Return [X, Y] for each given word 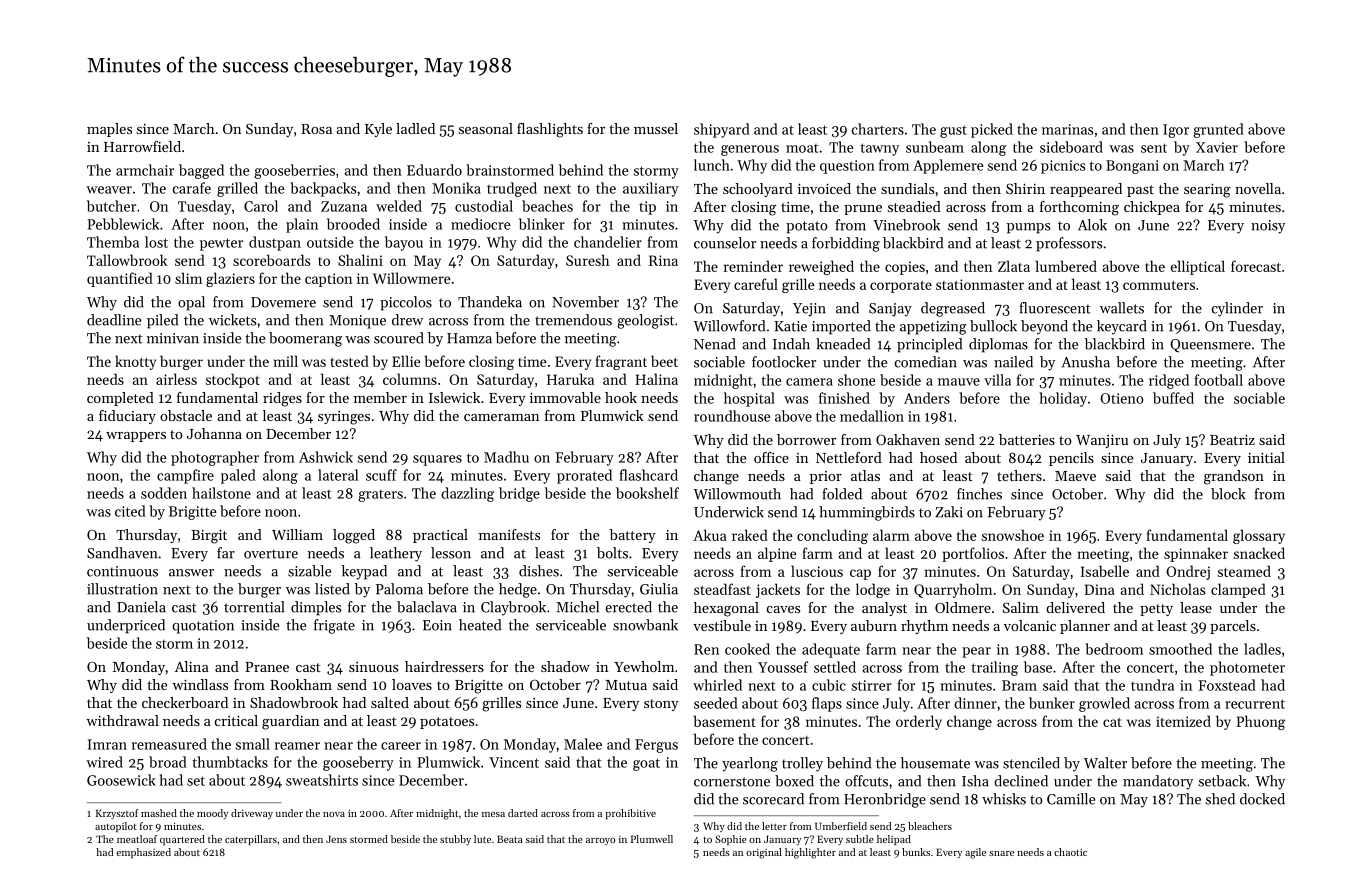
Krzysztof [117, 814]
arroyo [600, 841]
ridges [282, 399]
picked [992, 130]
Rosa [316, 129]
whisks [1004, 799]
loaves [412, 684]
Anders [927, 398]
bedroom [1114, 649]
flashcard [648, 475]
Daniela [141, 607]
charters [878, 129]
